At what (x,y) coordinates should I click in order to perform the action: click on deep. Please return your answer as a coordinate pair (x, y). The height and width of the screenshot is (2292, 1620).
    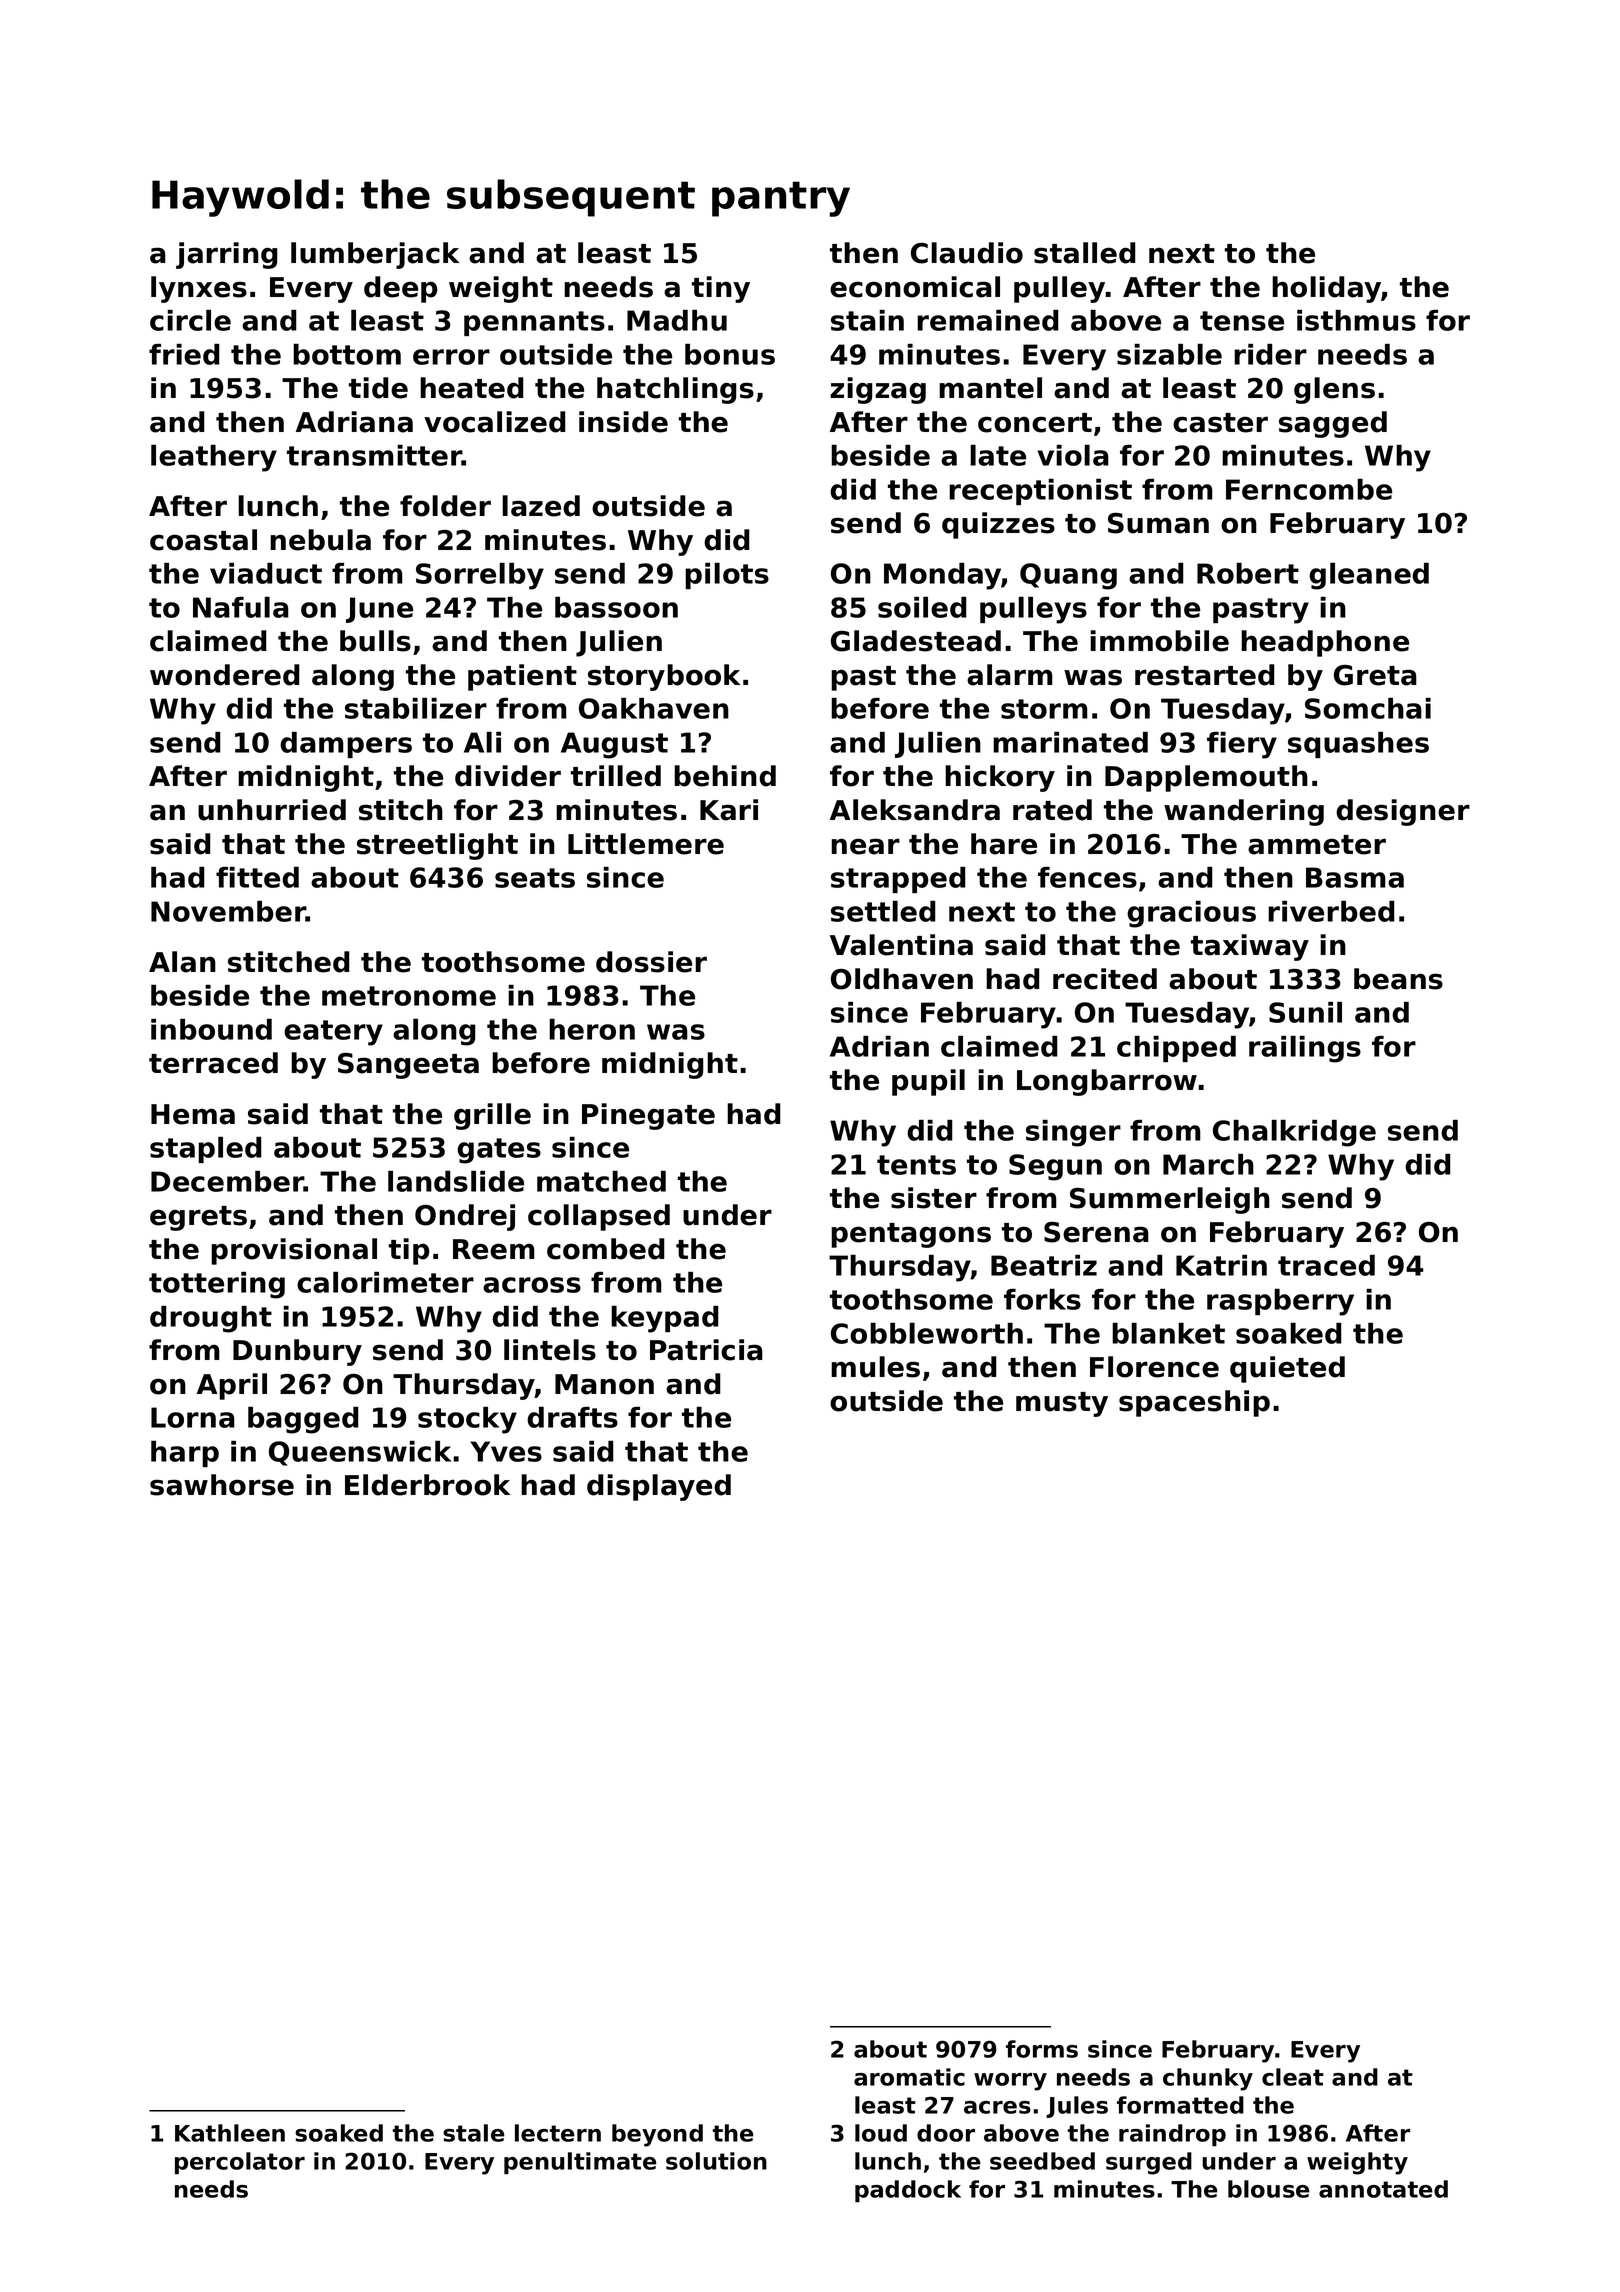
    Looking at the image, I should click on (401, 289).
